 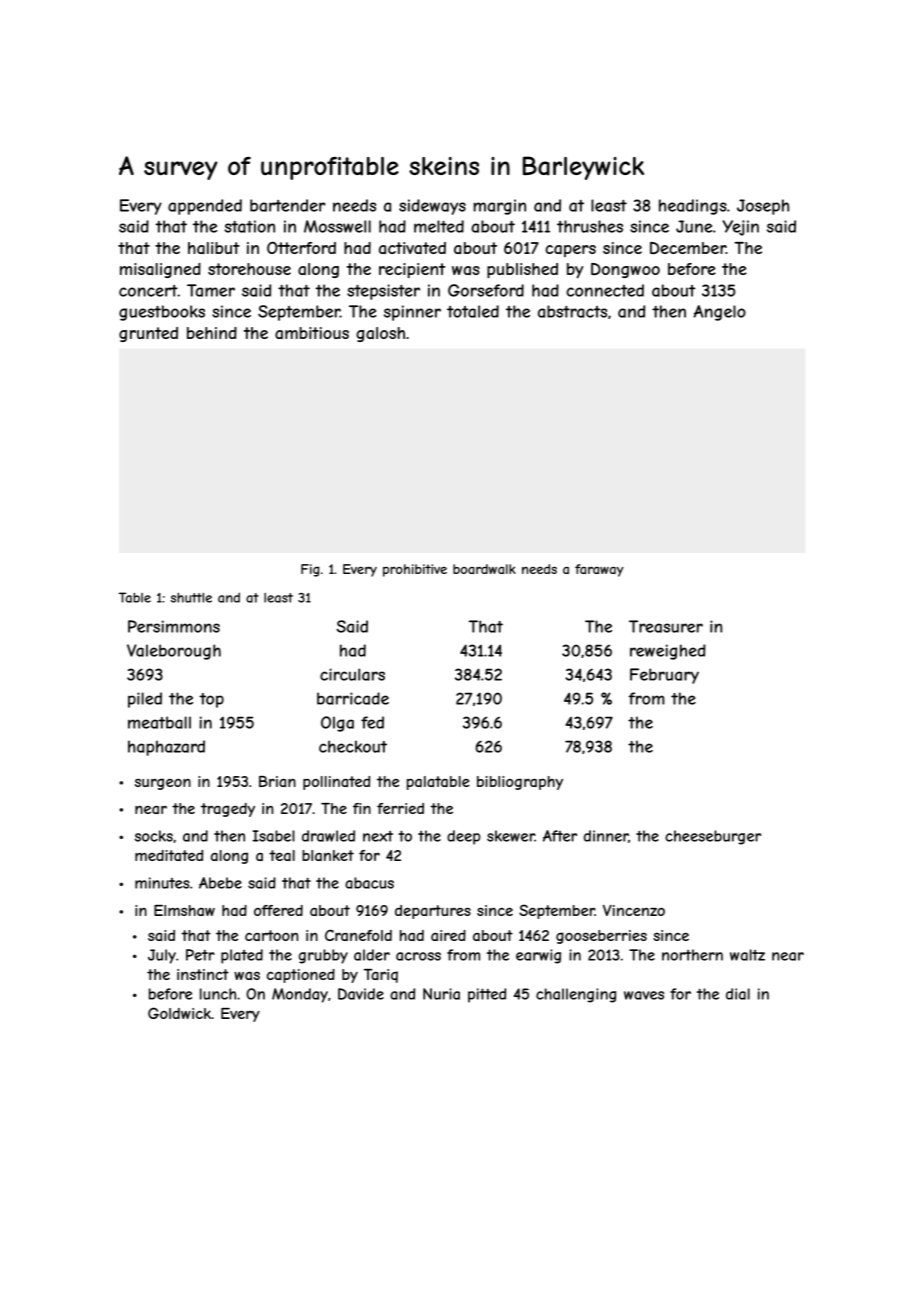 I want to click on ambitious, so click(x=312, y=333).
